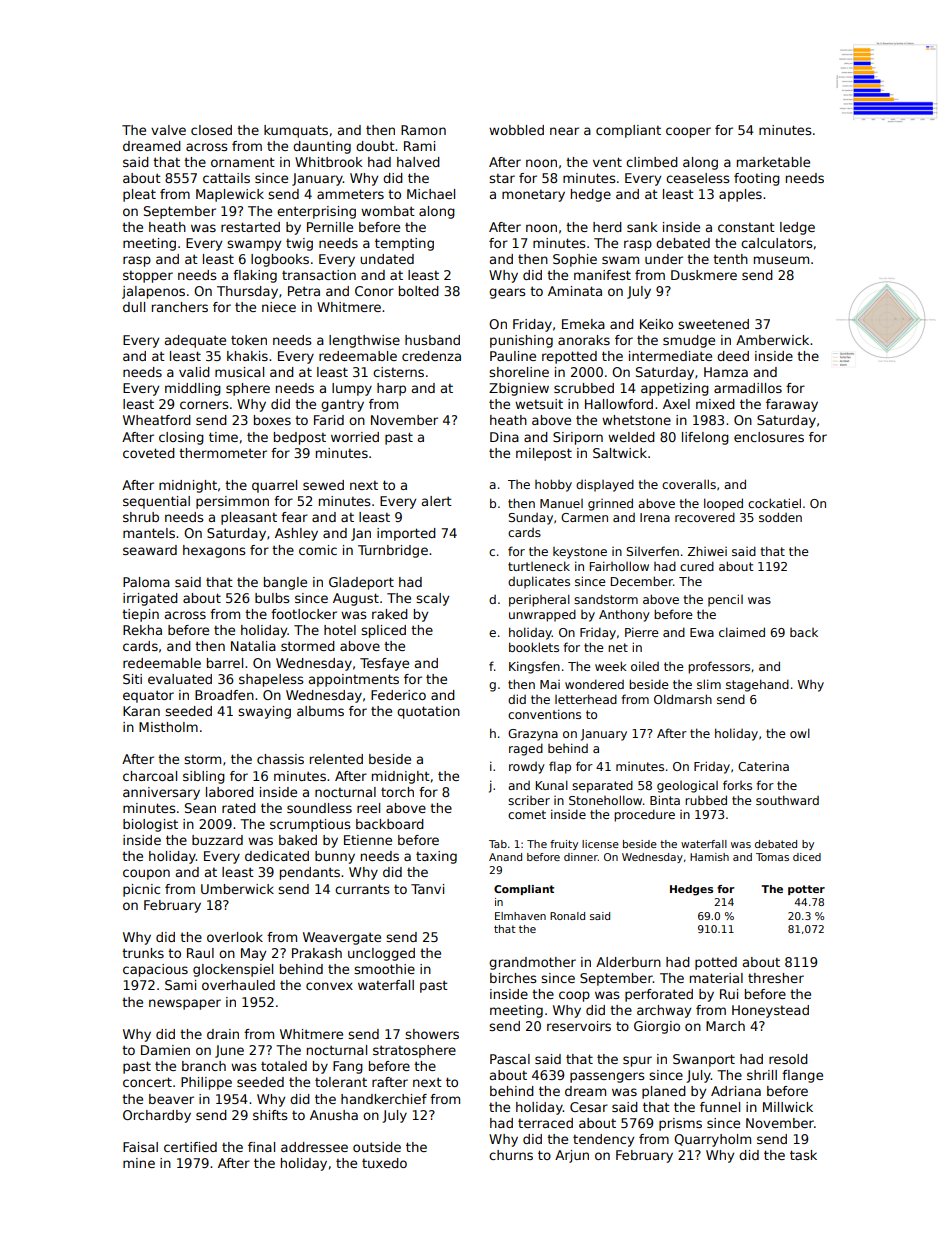 This image has width=952, height=1233. I want to click on Anthony, so click(624, 615).
